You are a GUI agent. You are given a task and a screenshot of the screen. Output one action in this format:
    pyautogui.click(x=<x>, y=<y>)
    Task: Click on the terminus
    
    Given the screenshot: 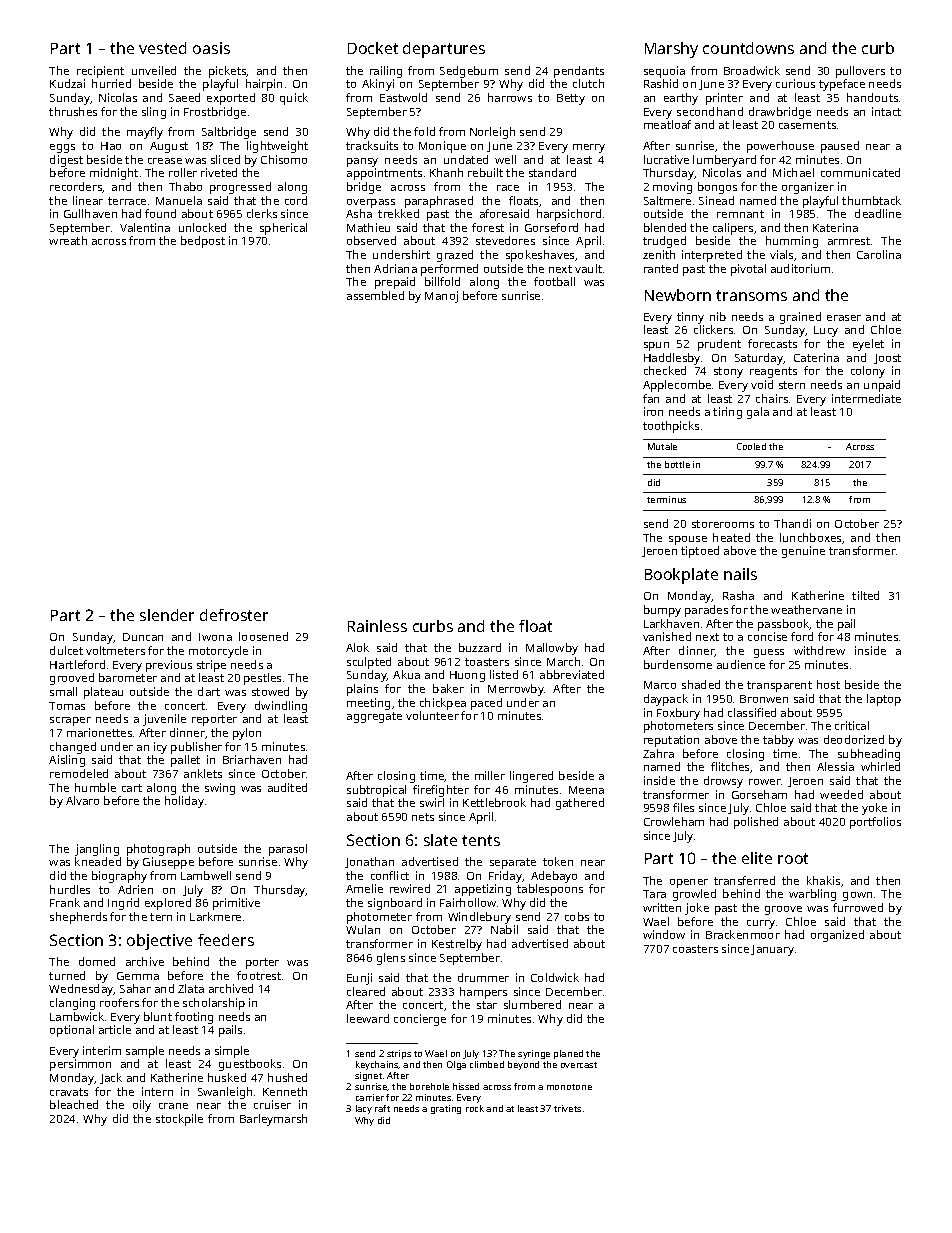 What is the action you would take?
    pyautogui.click(x=666, y=499)
